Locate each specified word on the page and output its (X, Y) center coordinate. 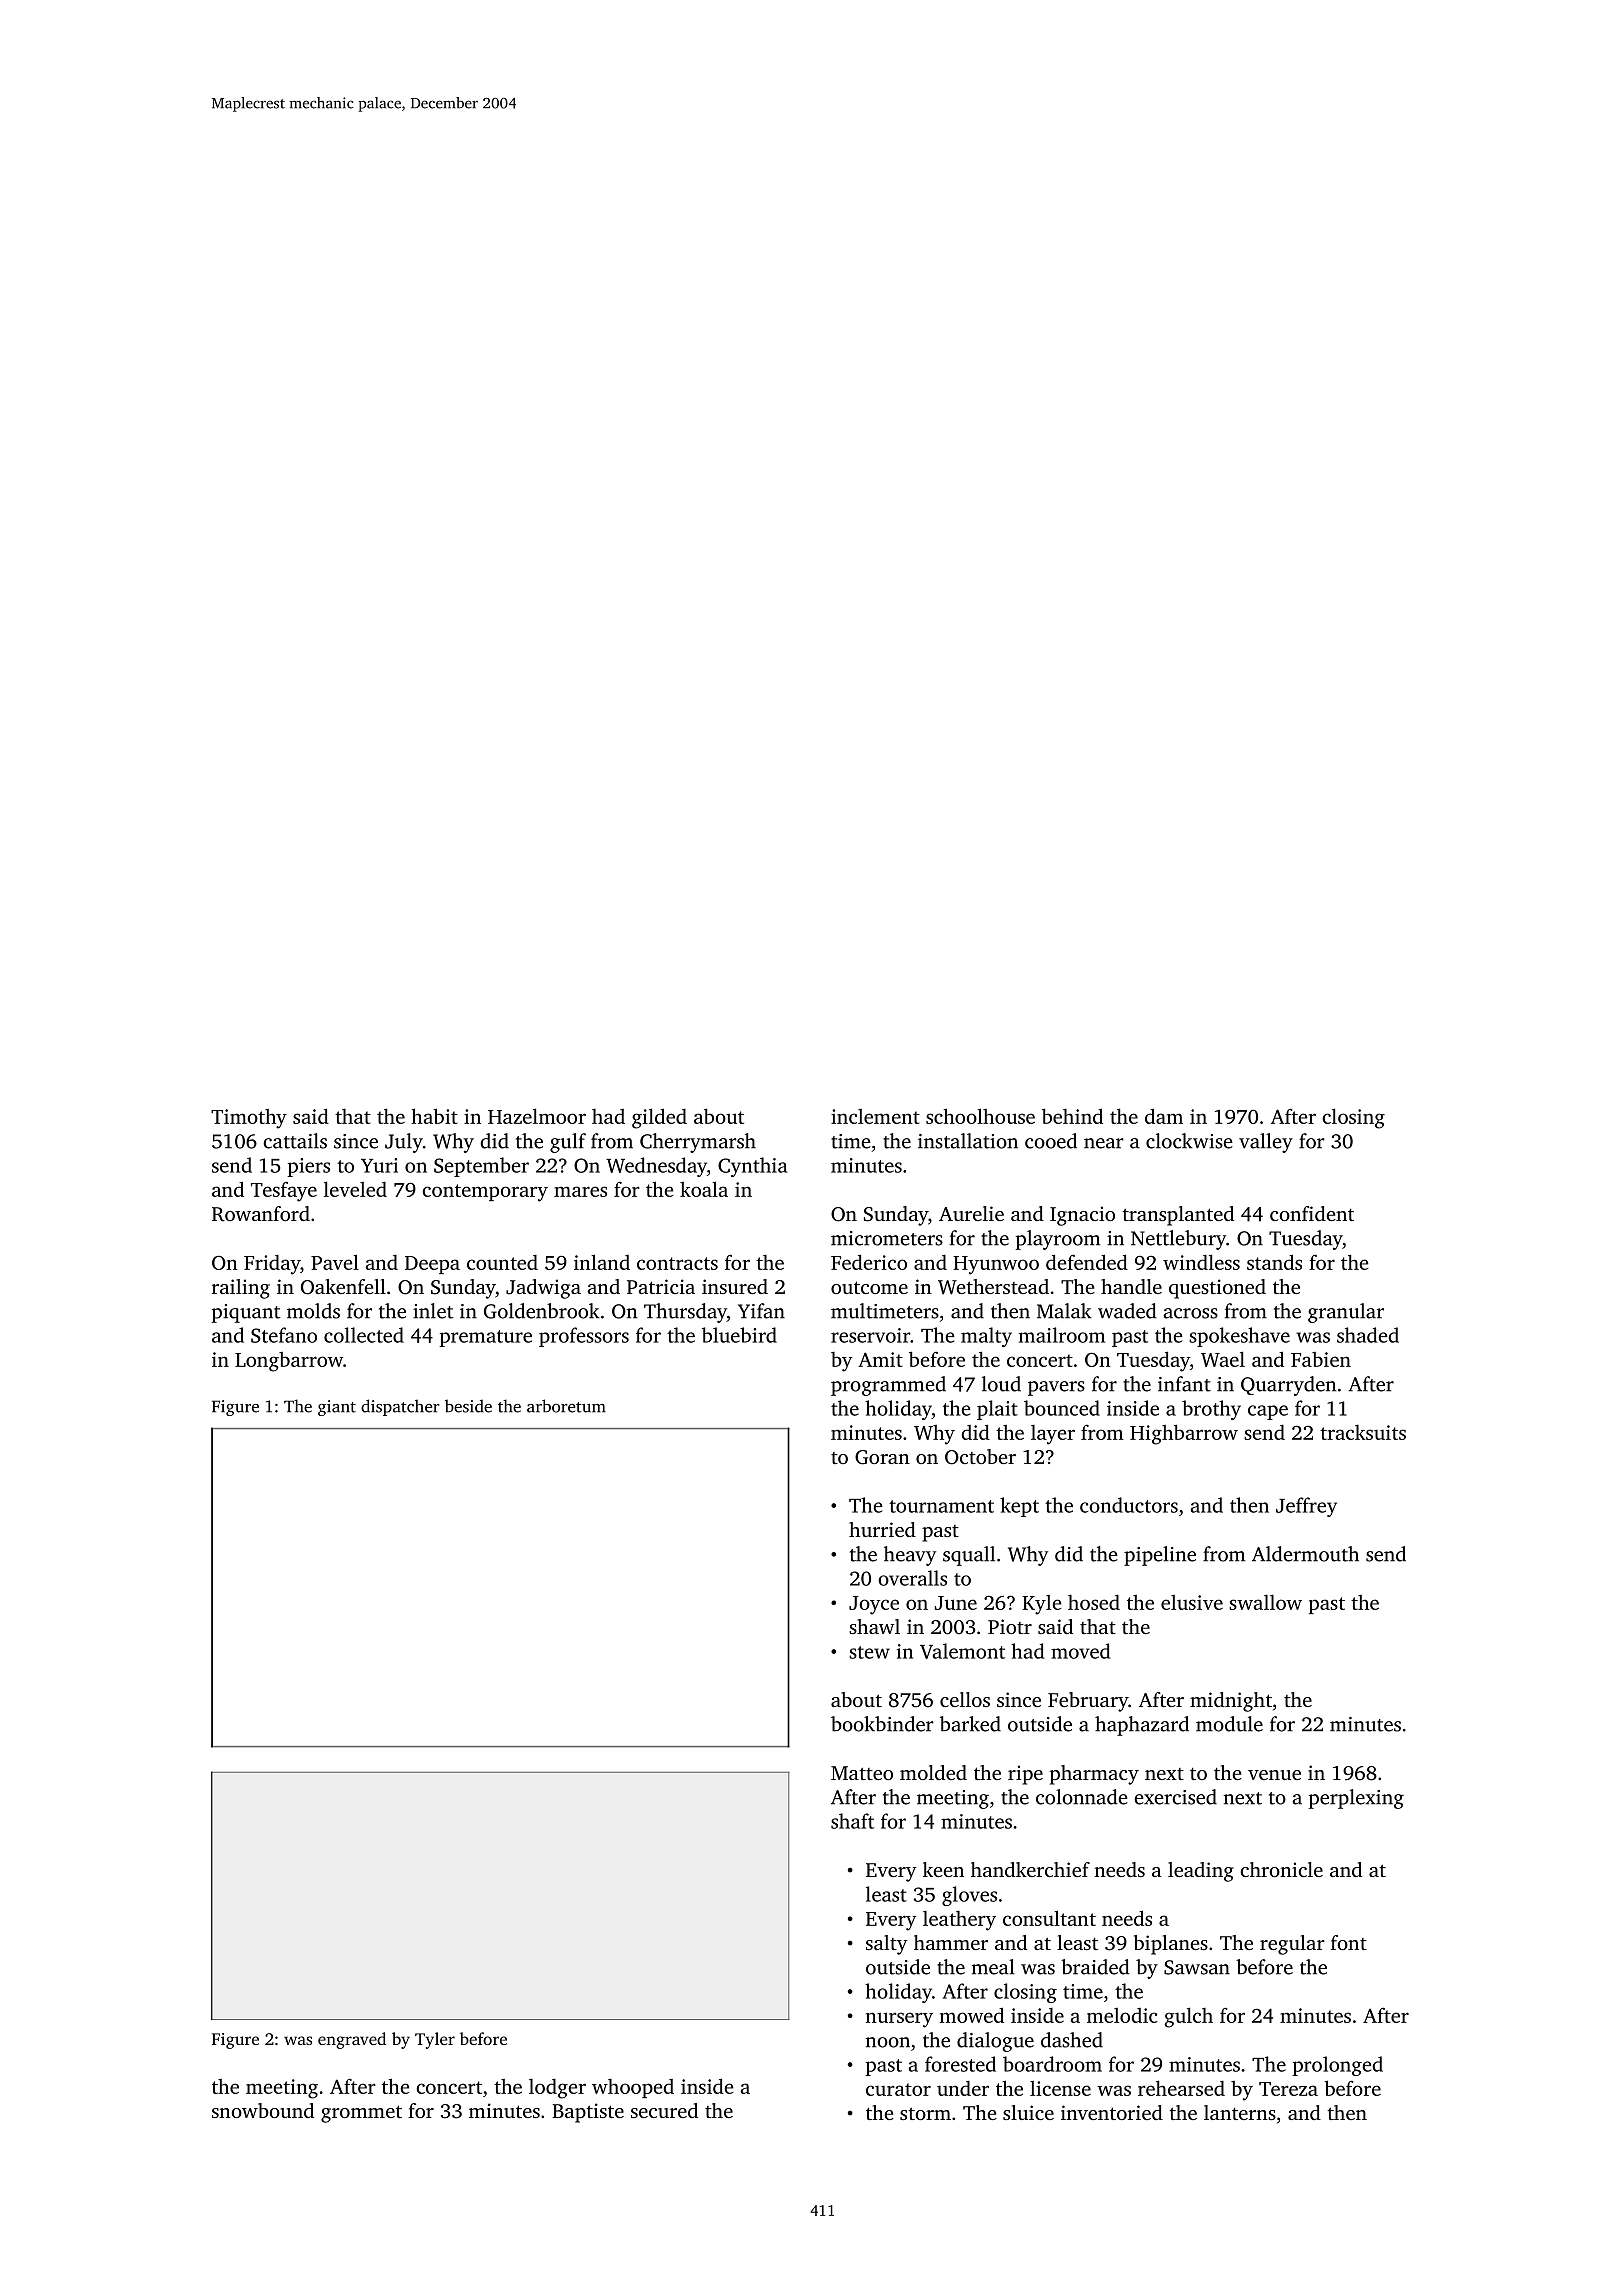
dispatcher (400, 1407)
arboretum (566, 1406)
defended (1087, 1262)
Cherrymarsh (698, 1143)
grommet (361, 2114)
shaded (1368, 1335)
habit (434, 1116)
